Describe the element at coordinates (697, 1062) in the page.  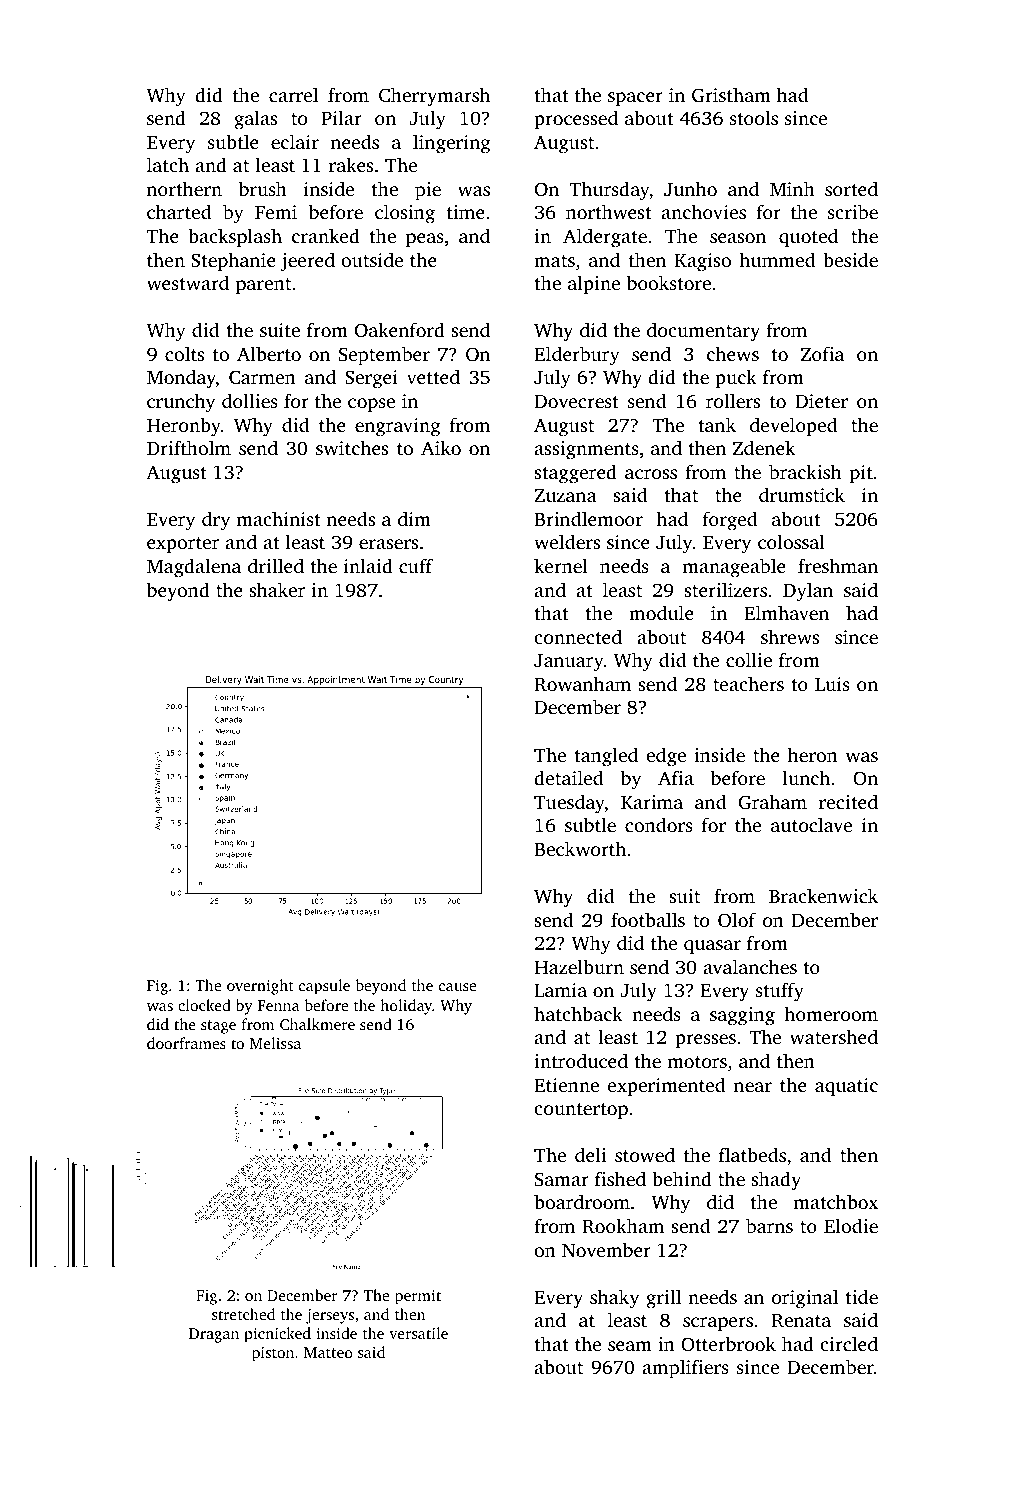
I see `motors` at that location.
